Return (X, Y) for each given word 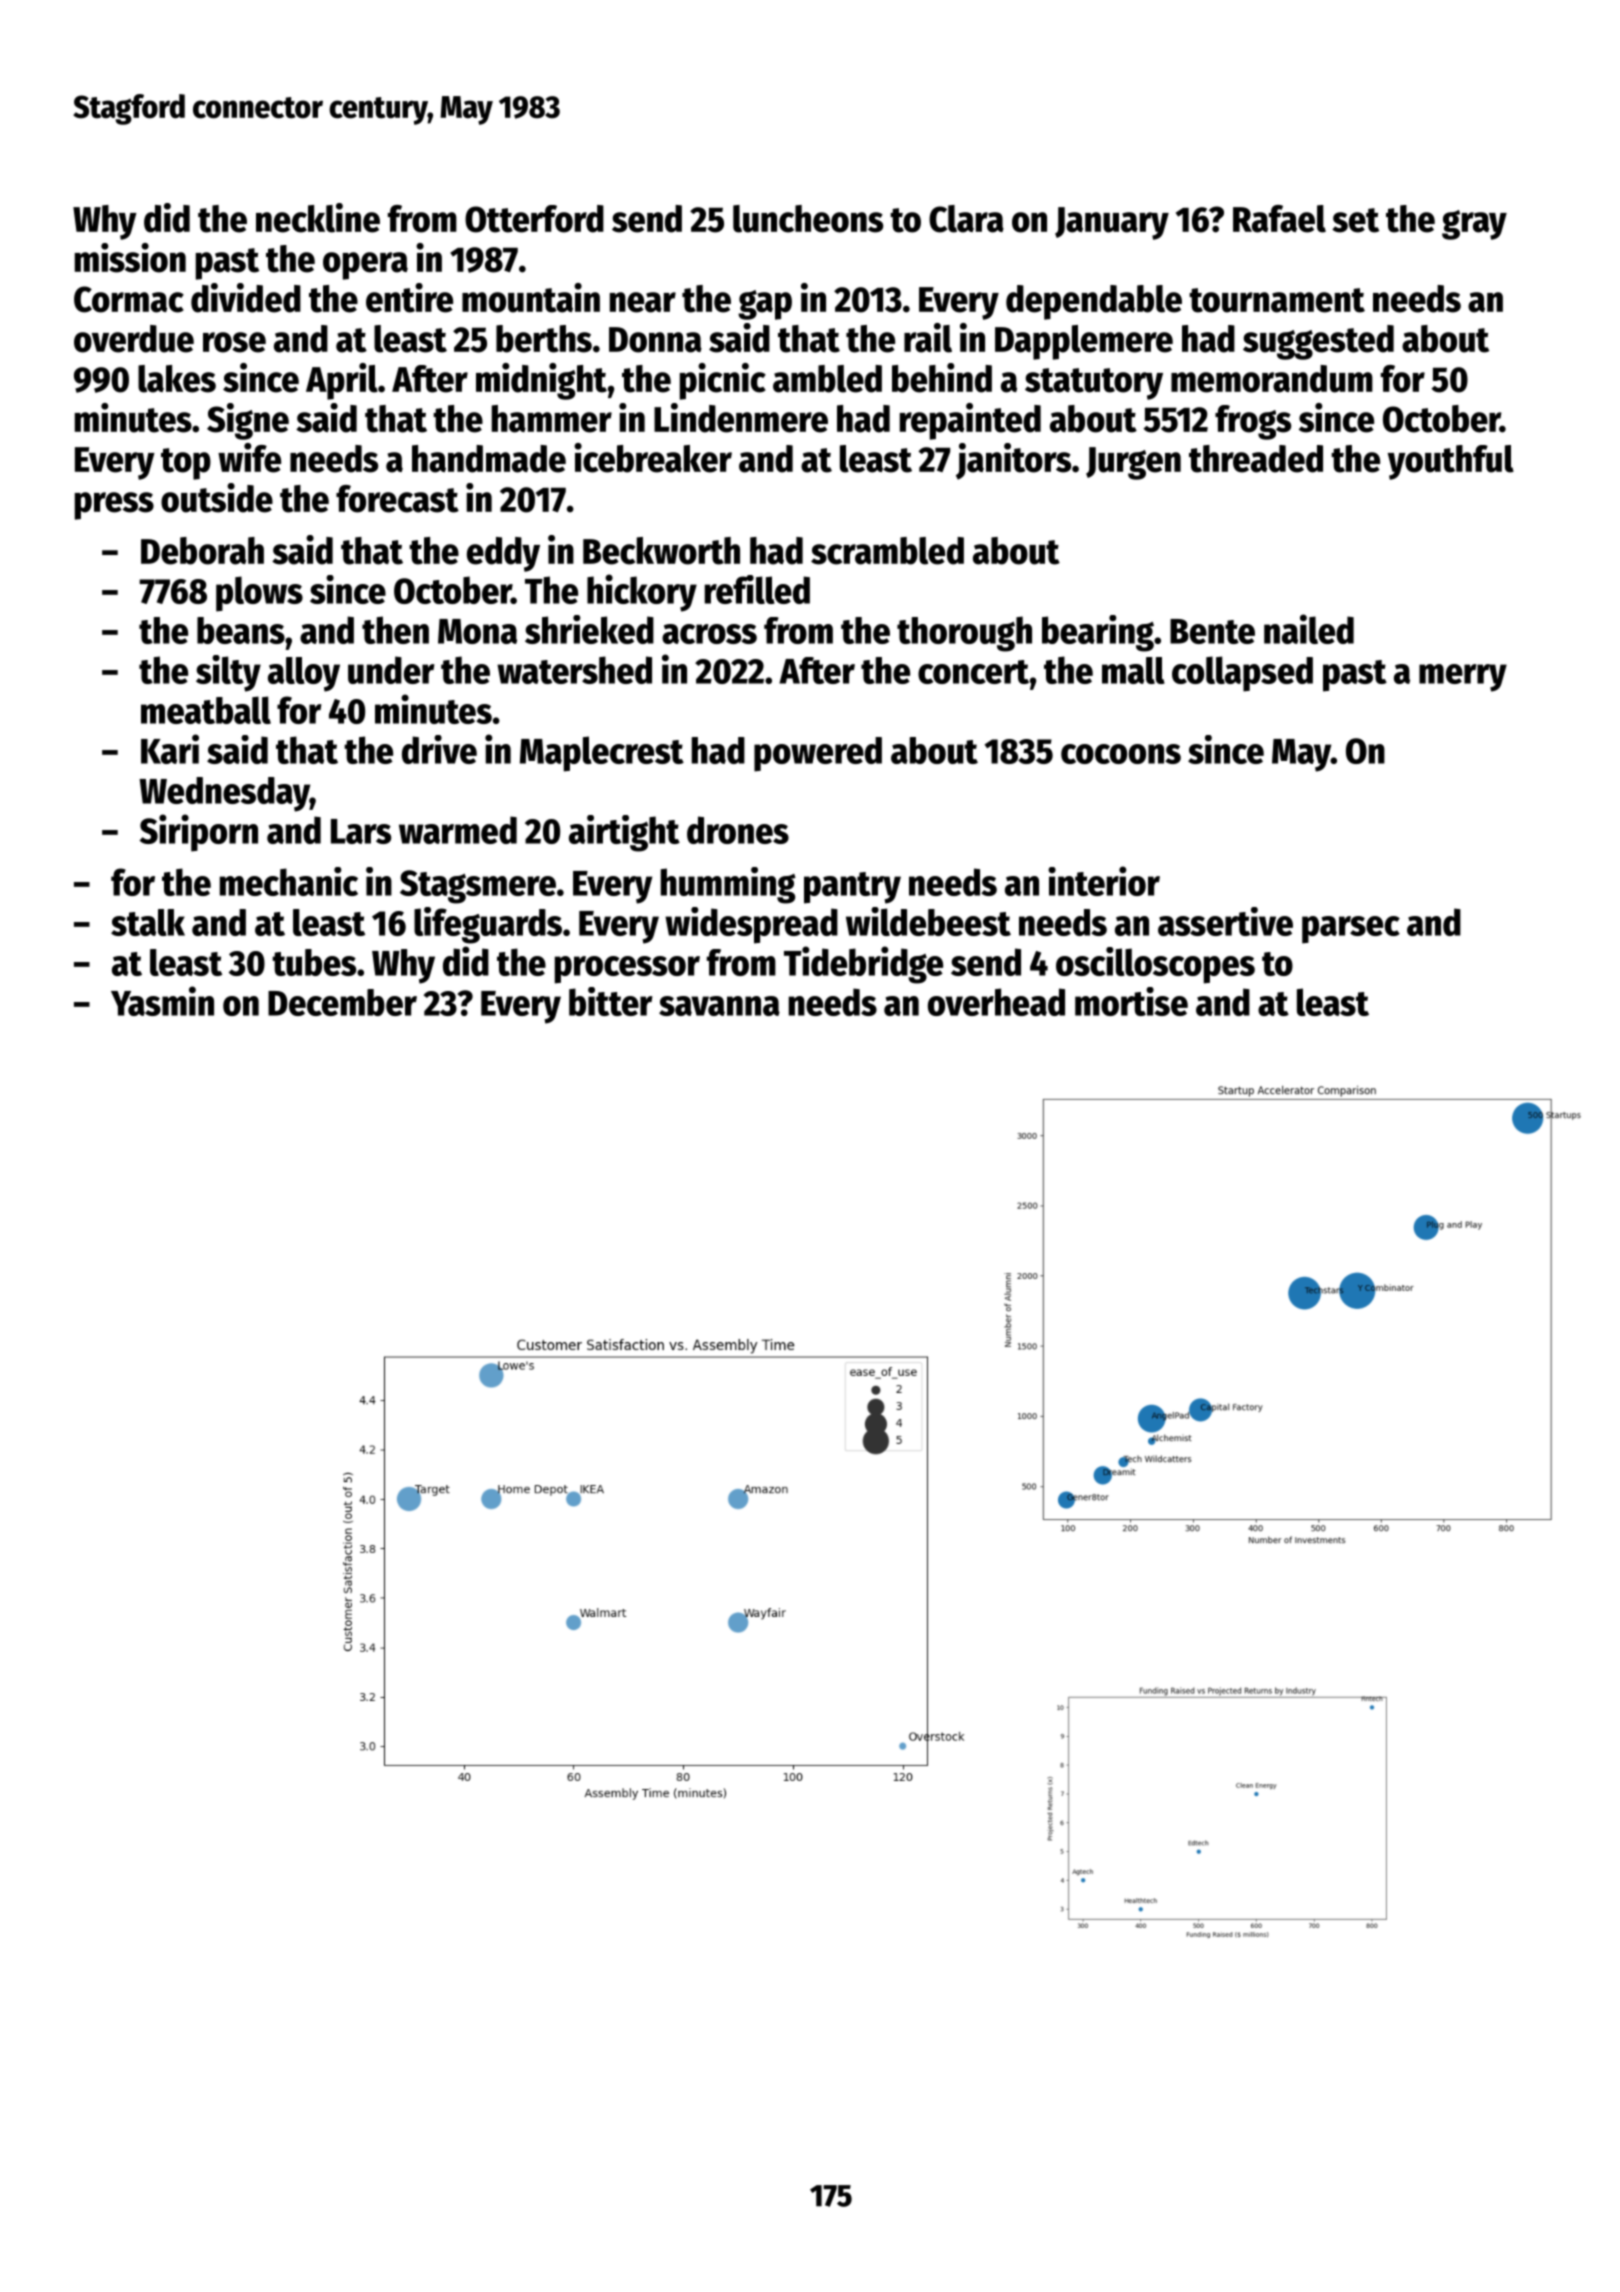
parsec (1351, 930)
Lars (361, 831)
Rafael (1279, 219)
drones (738, 830)
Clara (966, 219)
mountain (531, 298)
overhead (996, 1002)
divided (246, 298)
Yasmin (162, 1001)
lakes (177, 379)
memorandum (1272, 379)
